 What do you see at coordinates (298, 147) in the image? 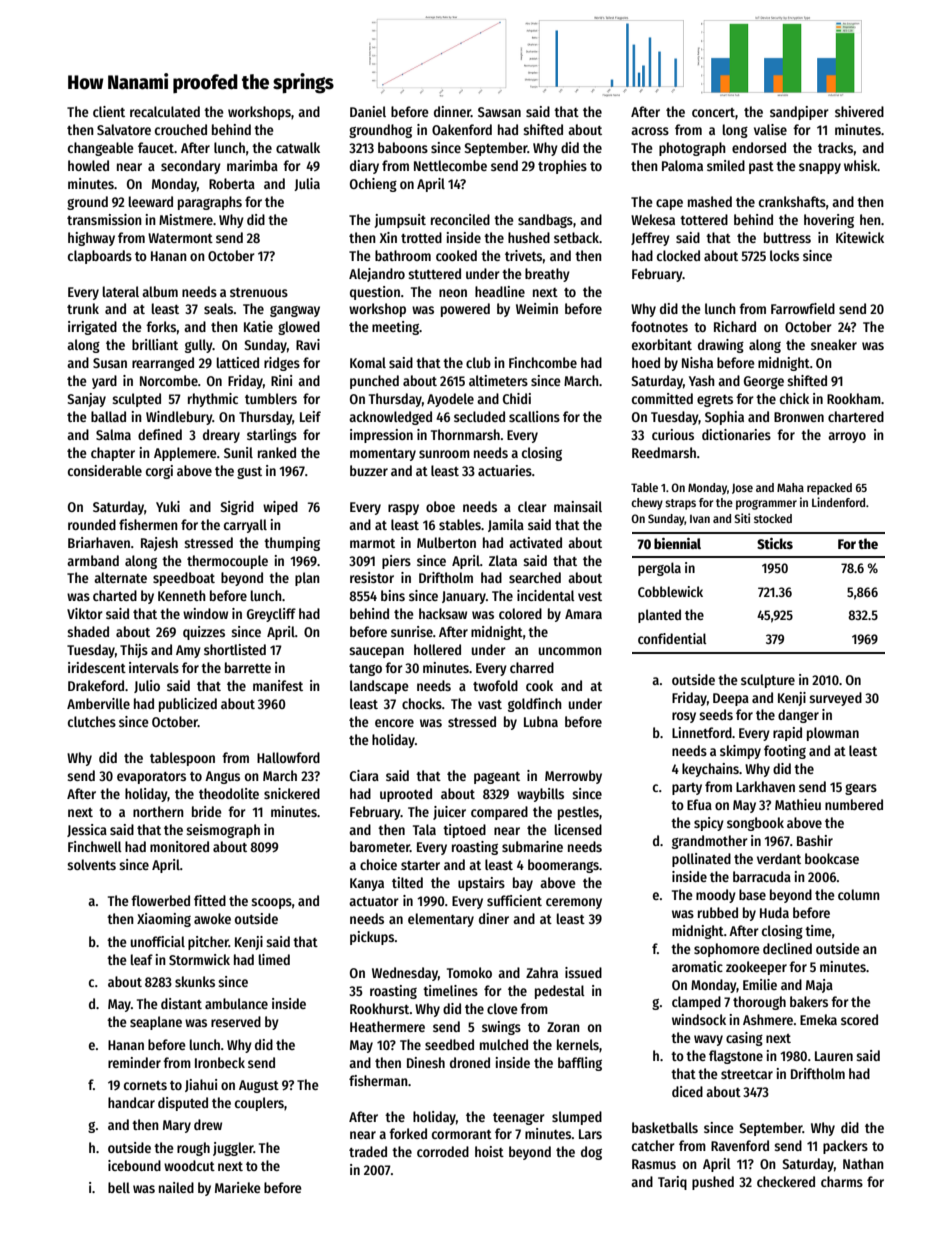
I see `catwalk` at bounding box center [298, 147].
